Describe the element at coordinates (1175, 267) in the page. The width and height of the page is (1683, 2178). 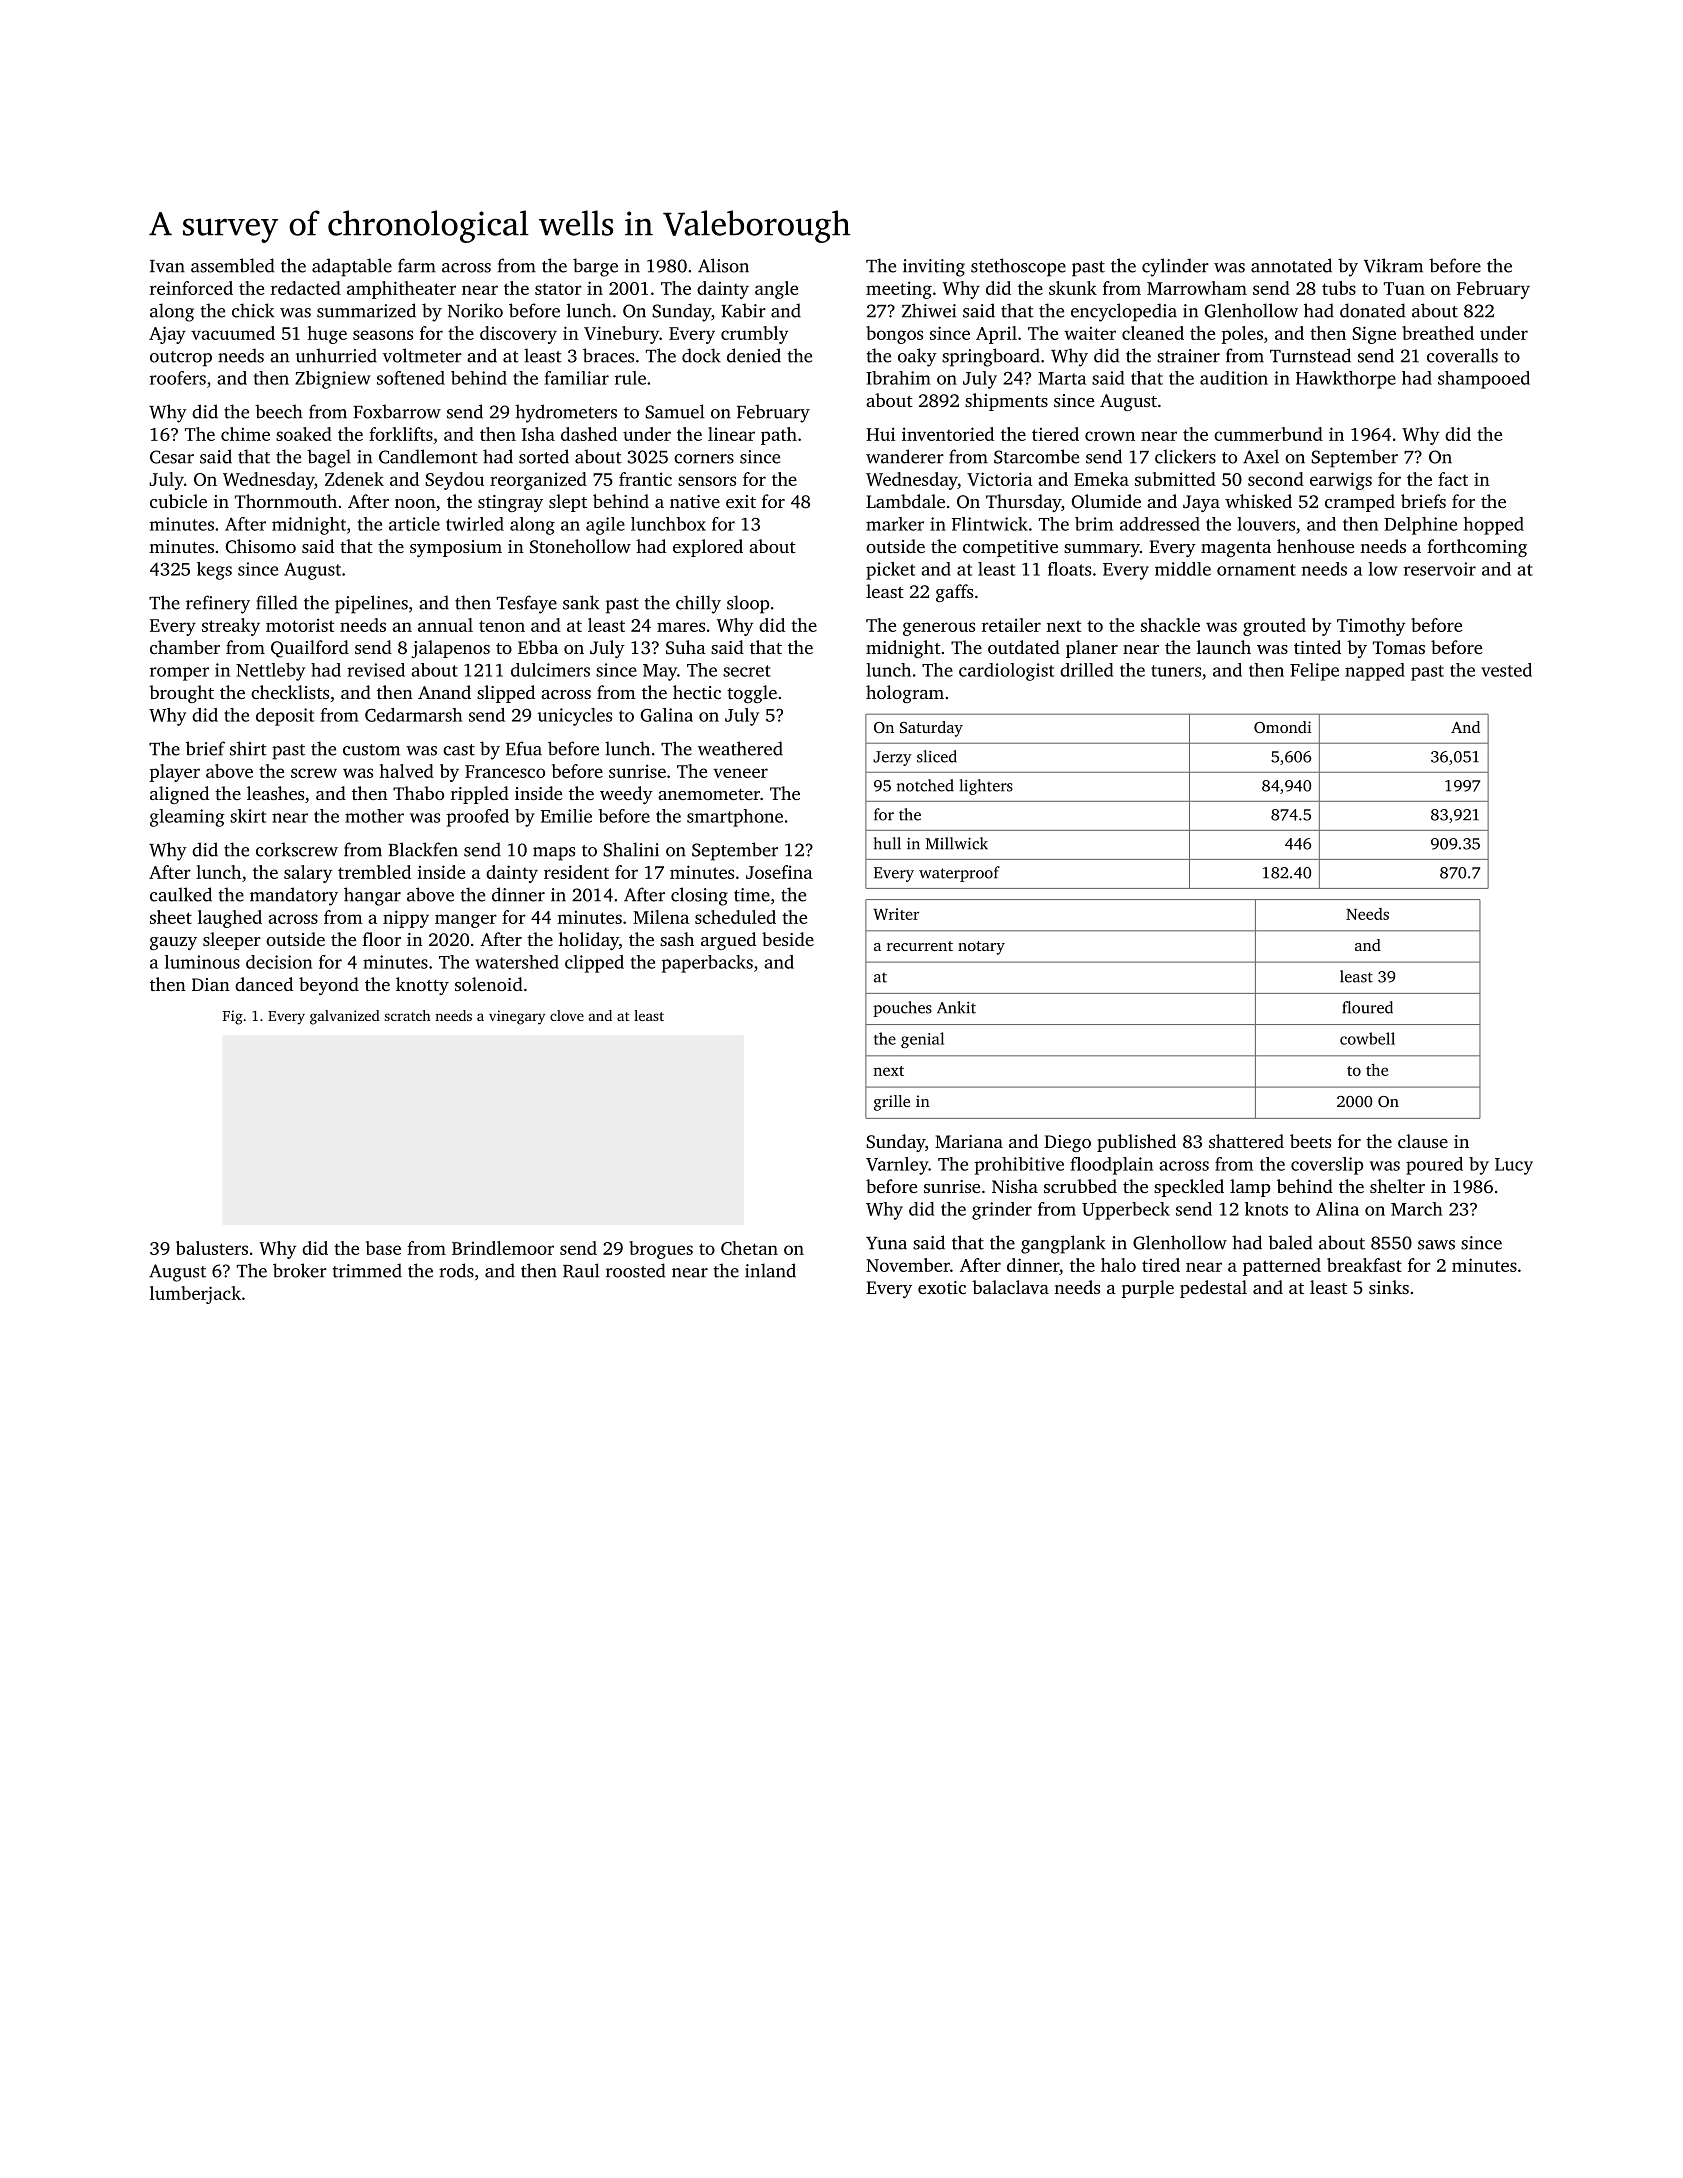
I see `cylinder` at that location.
